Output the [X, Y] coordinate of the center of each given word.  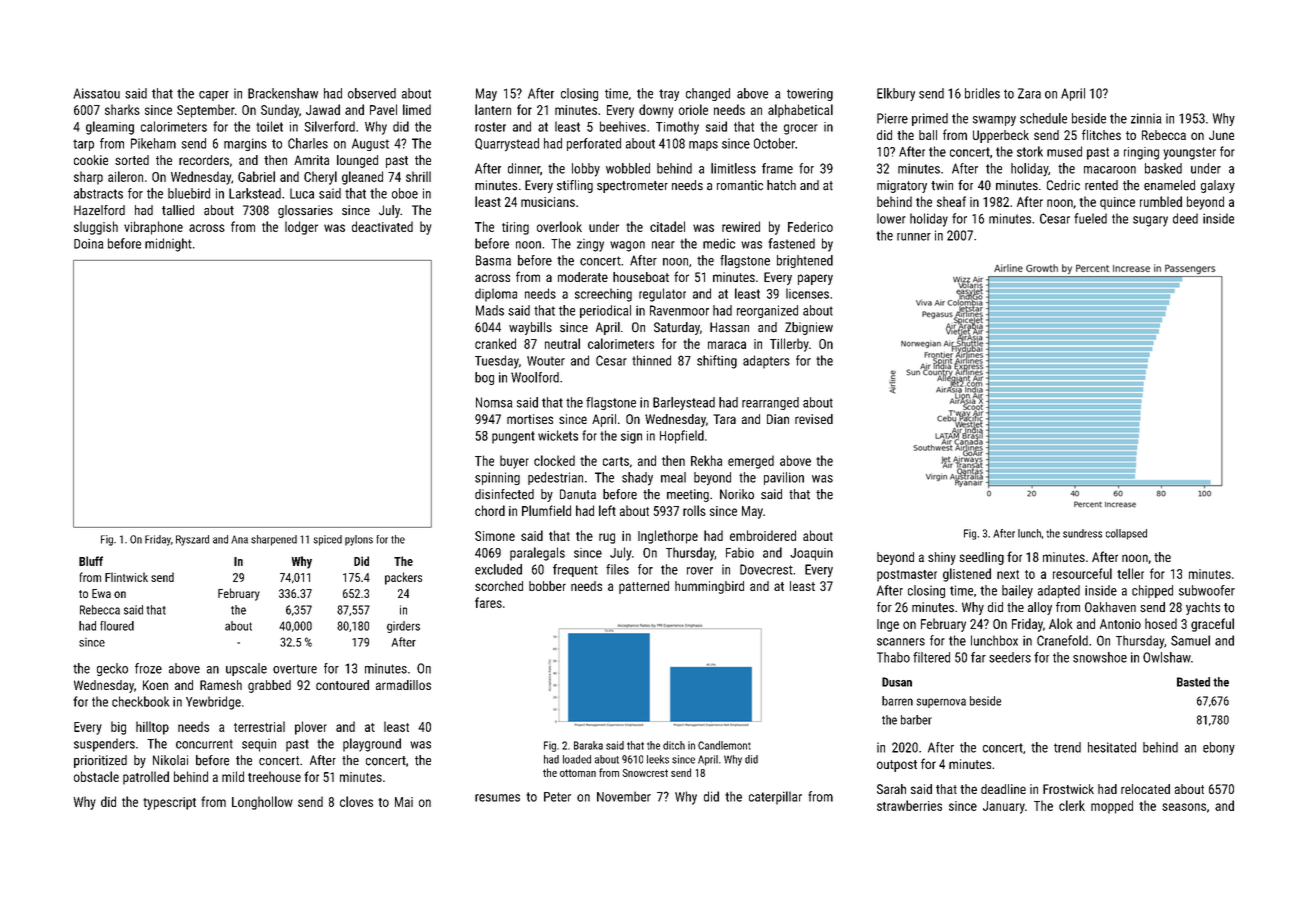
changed [708, 94]
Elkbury [896, 94]
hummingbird [709, 587]
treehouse [274, 776]
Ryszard [192, 540]
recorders [204, 160]
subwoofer [1207, 590]
